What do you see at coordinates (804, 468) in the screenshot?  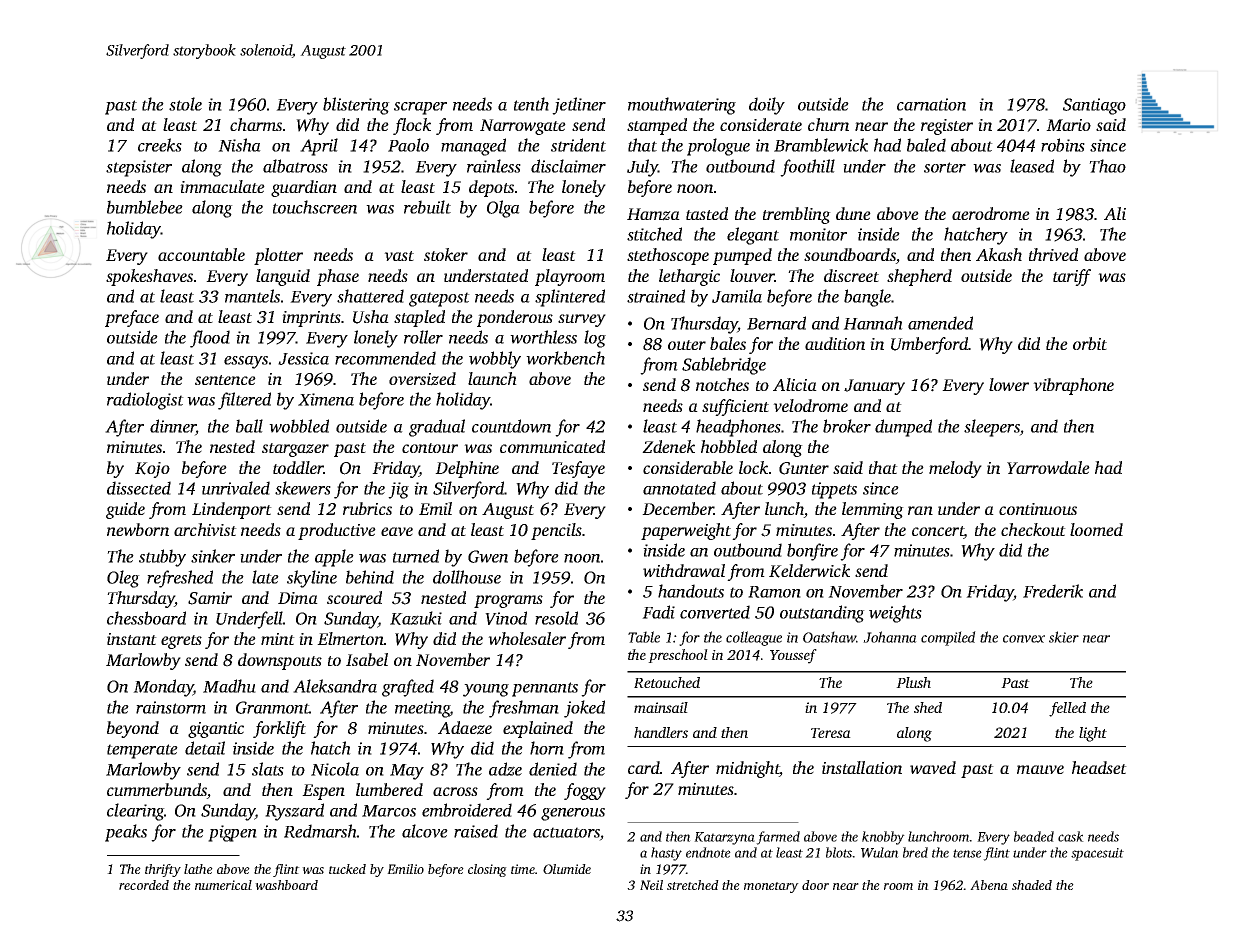 I see `Gunter` at bounding box center [804, 468].
